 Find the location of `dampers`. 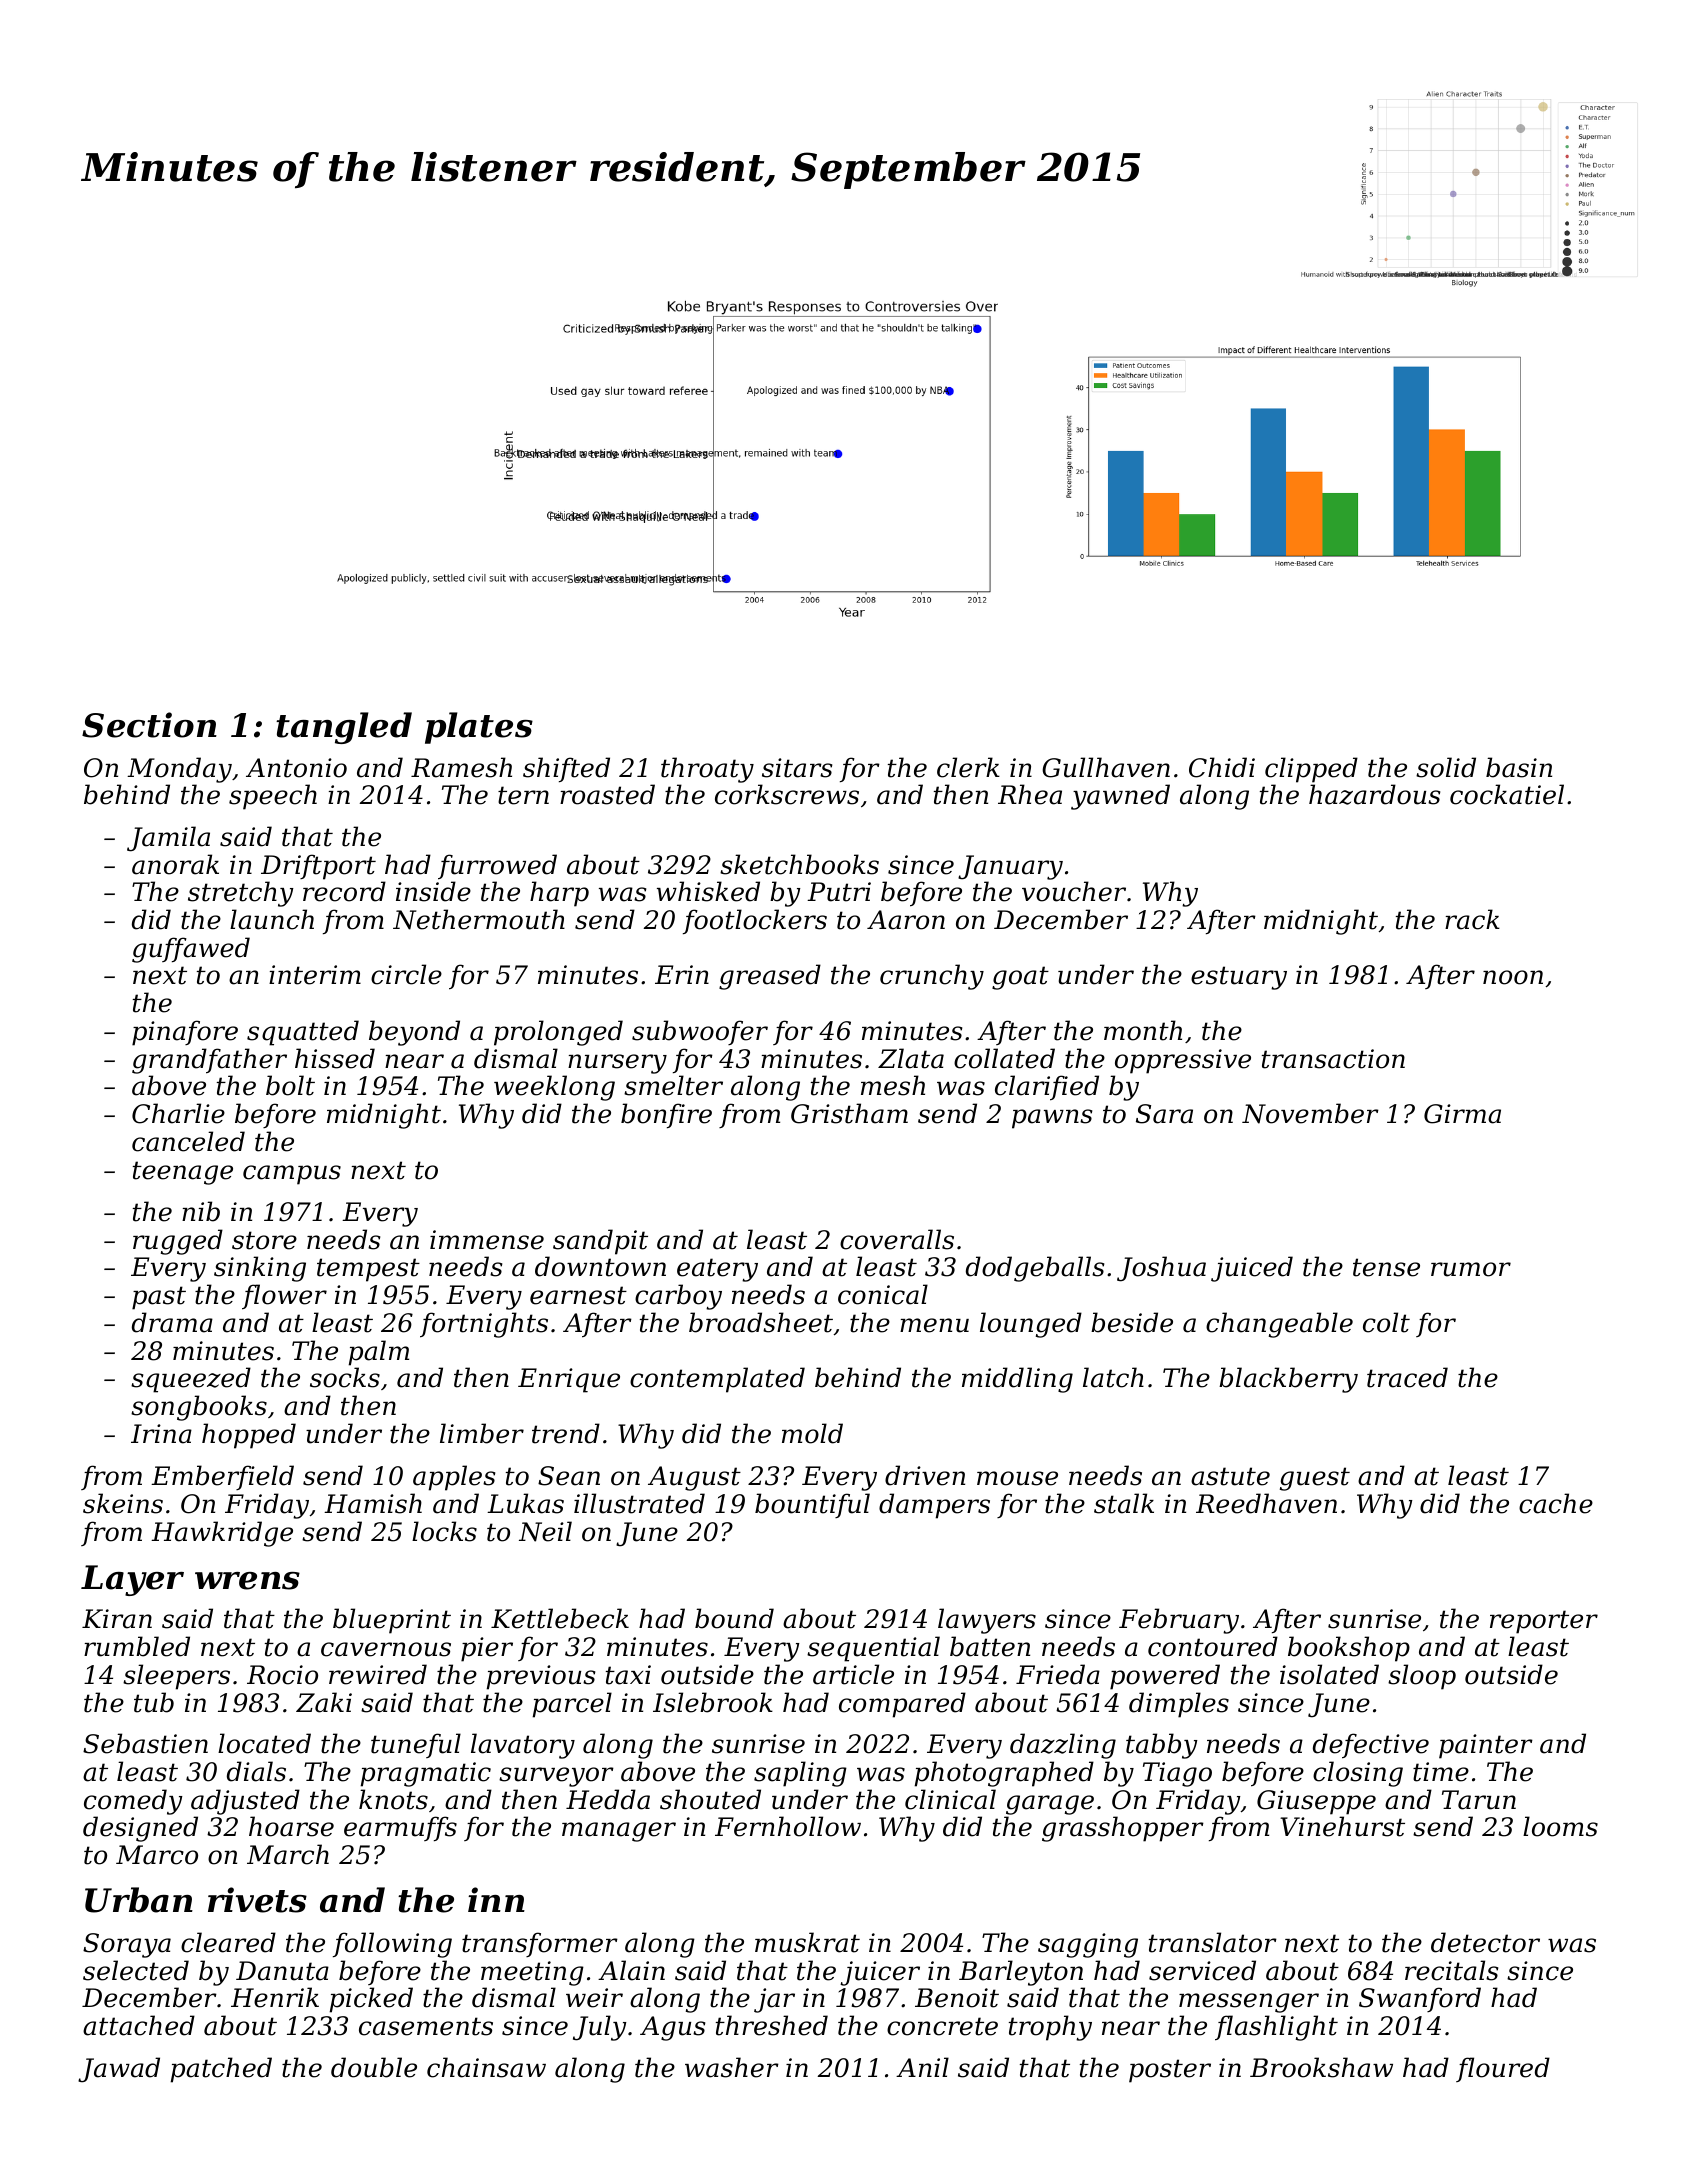

dampers is located at coordinates (934, 1506).
